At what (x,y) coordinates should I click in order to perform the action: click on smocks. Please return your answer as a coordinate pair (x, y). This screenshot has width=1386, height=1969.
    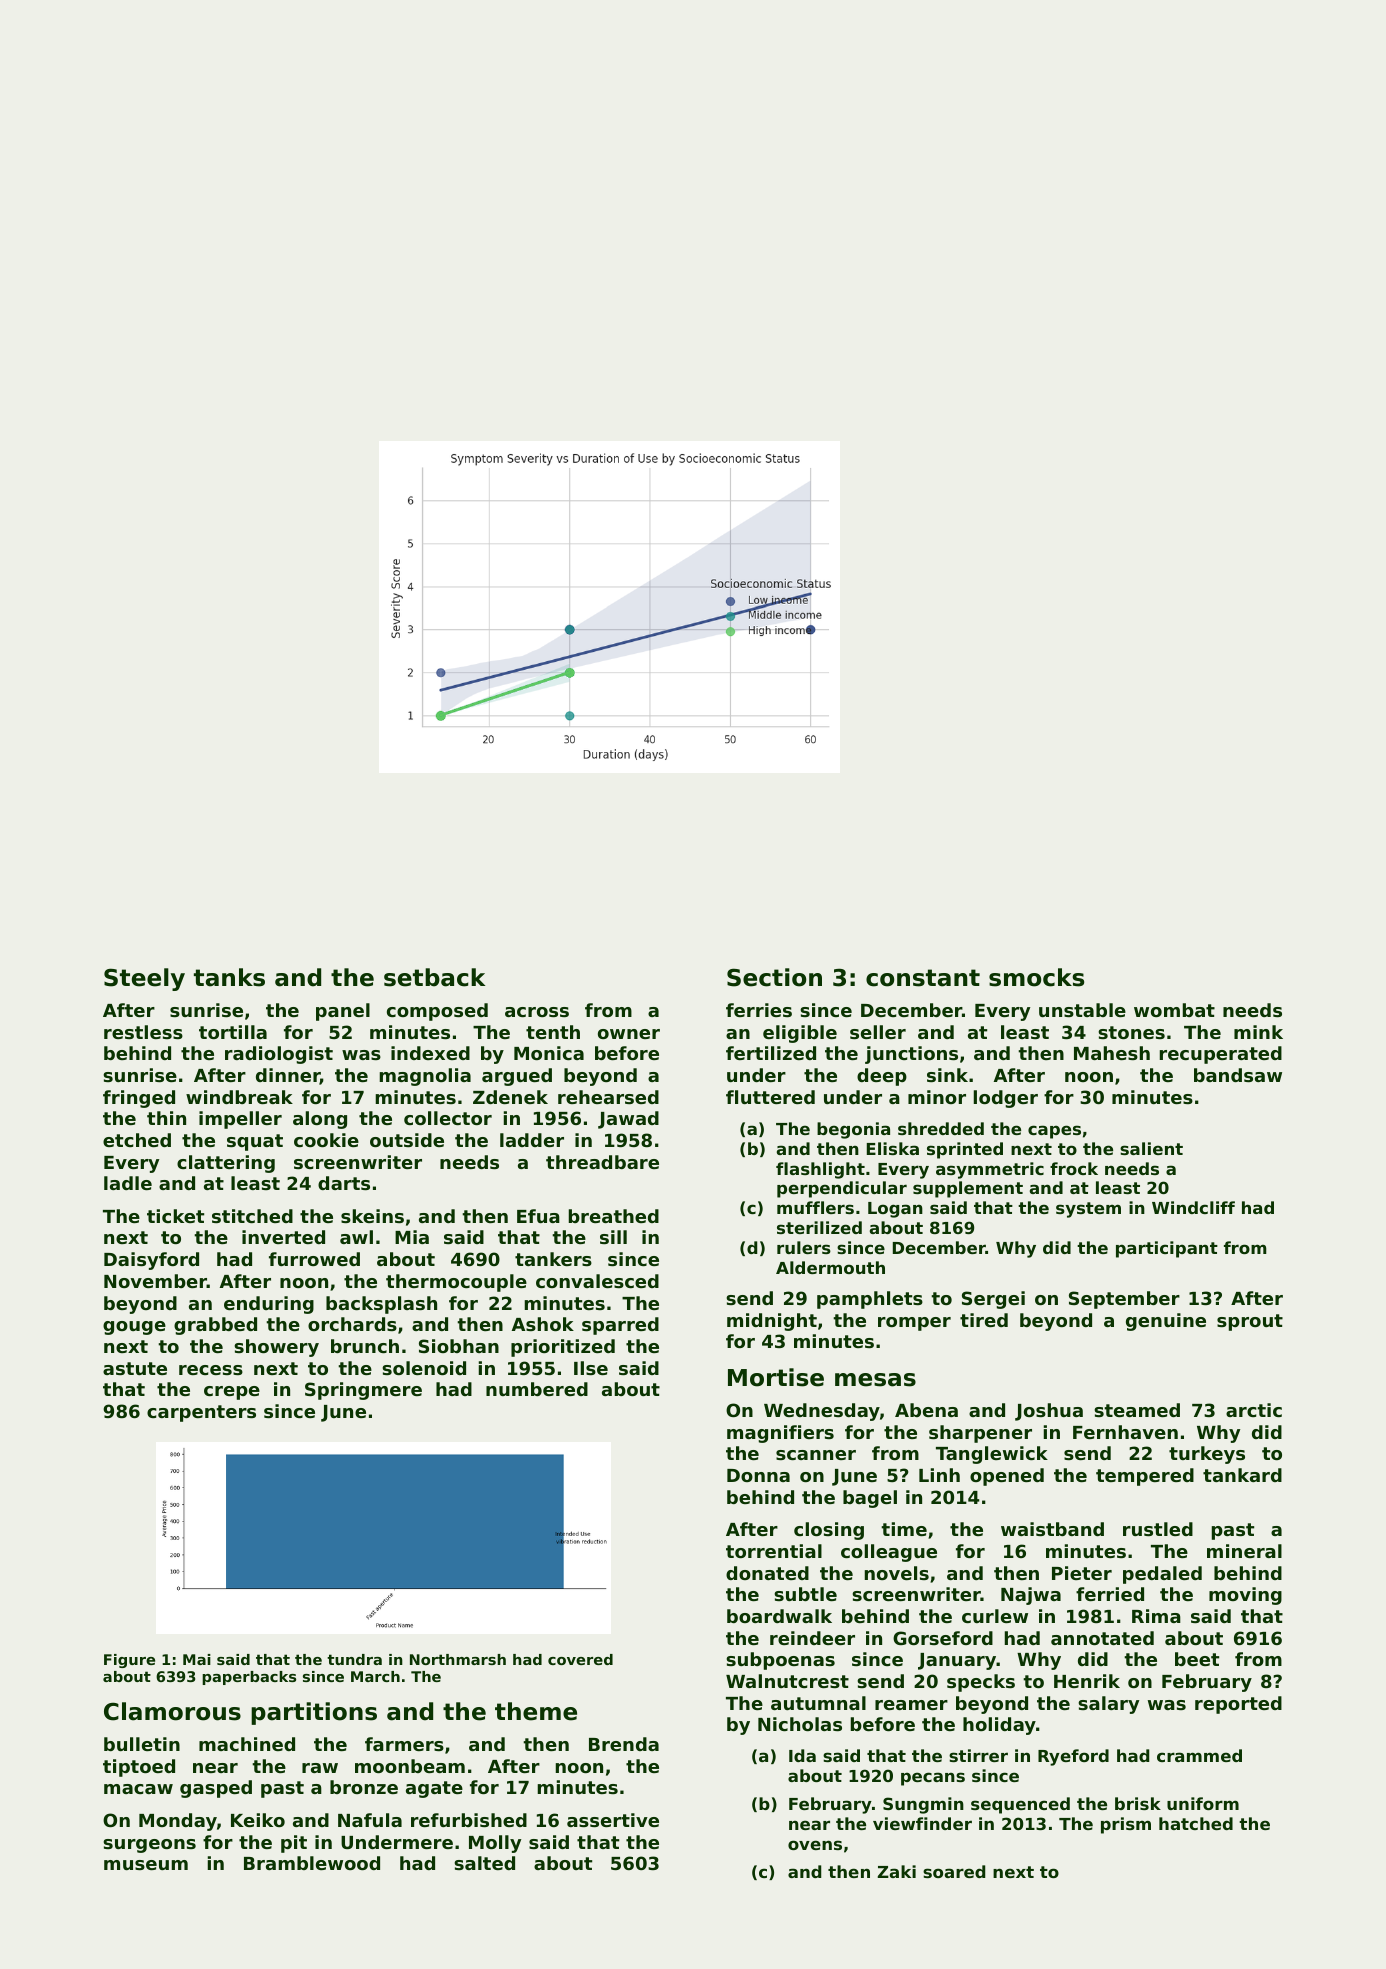
    Looking at the image, I should click on (1036, 977).
